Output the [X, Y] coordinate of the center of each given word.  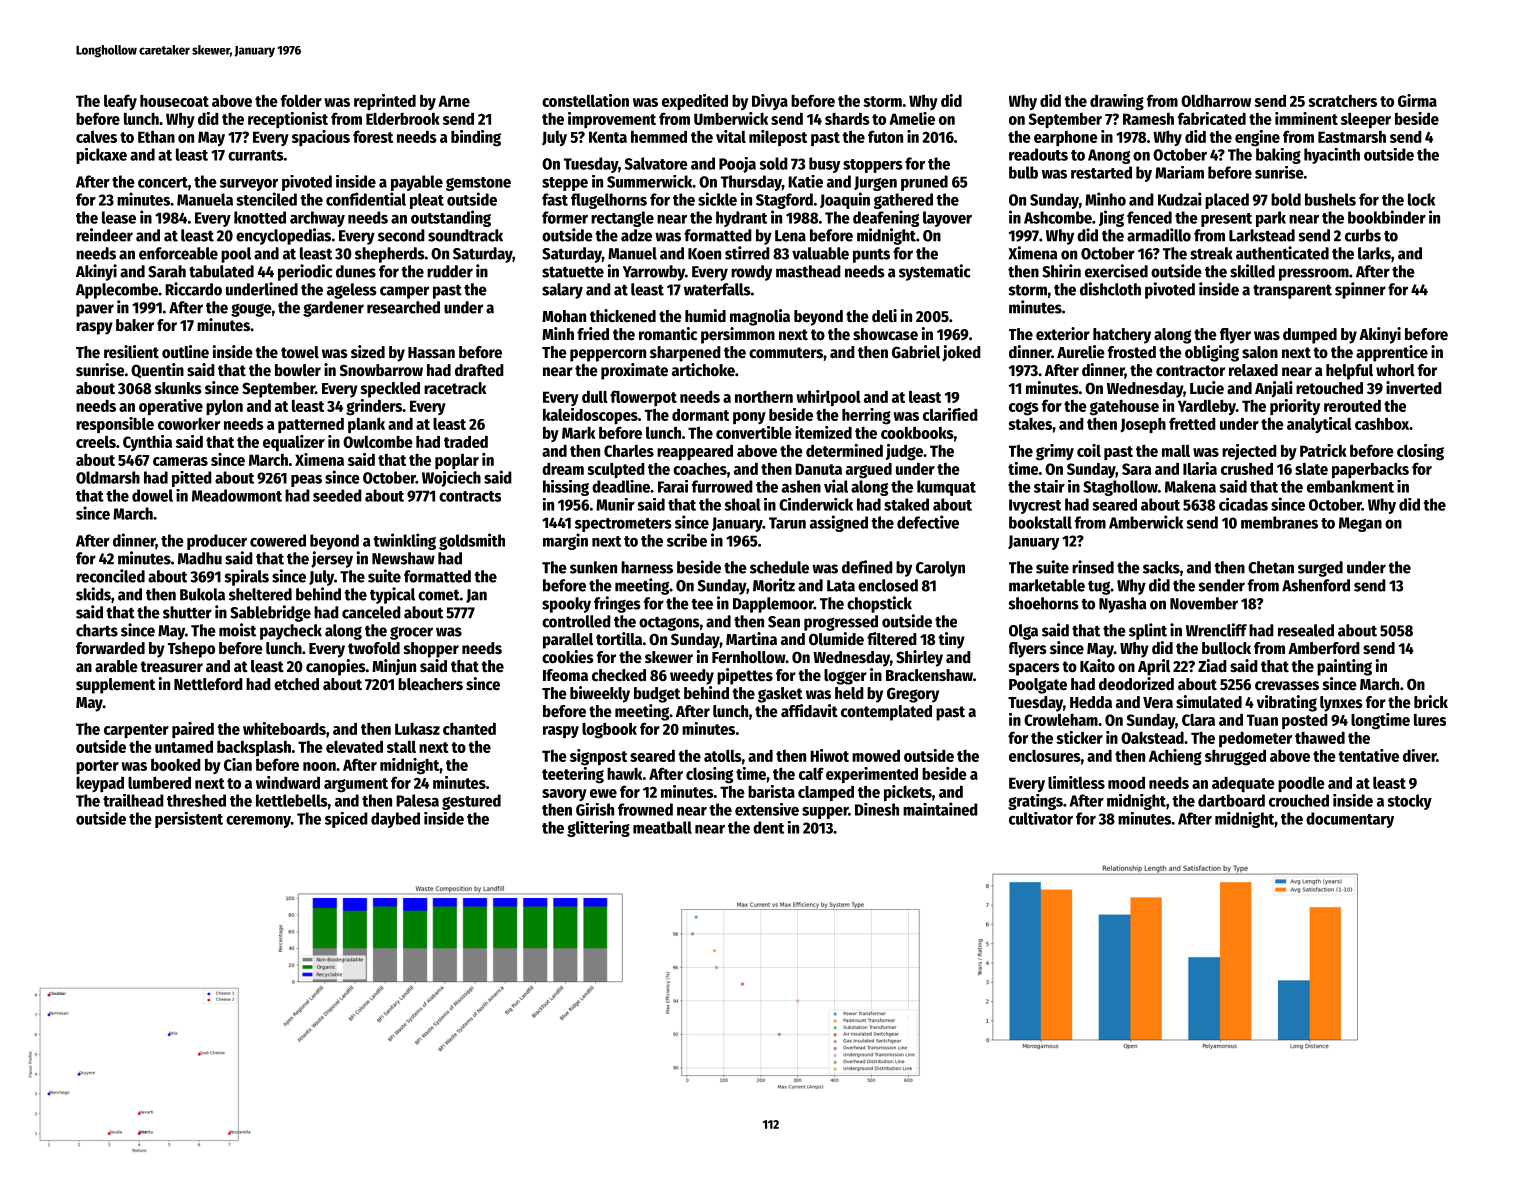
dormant [700, 415]
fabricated [1212, 118]
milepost [778, 138]
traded [466, 441]
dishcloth [1110, 289]
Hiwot [829, 755]
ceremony [258, 822]
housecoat [174, 100]
